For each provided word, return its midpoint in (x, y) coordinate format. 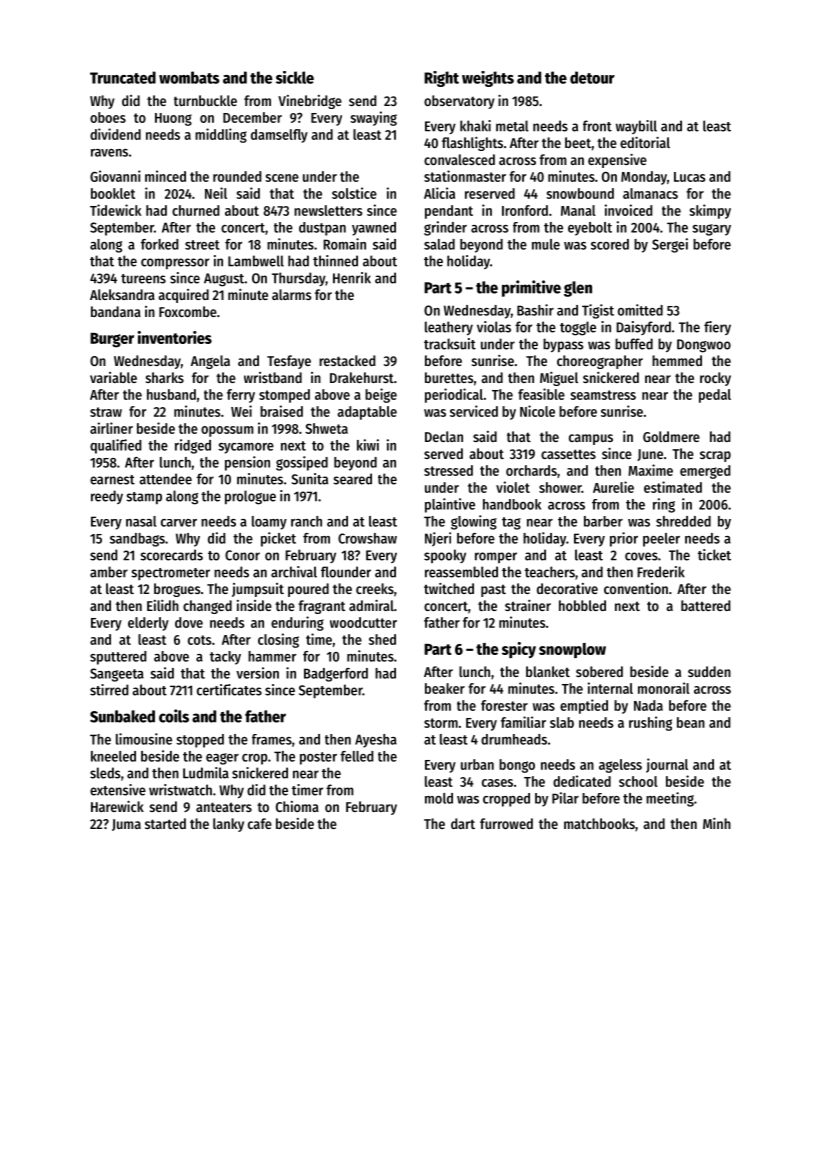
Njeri (438, 539)
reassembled (461, 572)
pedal (715, 396)
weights (488, 79)
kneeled (113, 756)
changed (207, 607)
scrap (715, 456)
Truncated (123, 77)
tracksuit (450, 344)
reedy (107, 497)
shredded (683, 521)
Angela (210, 362)
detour (592, 77)
